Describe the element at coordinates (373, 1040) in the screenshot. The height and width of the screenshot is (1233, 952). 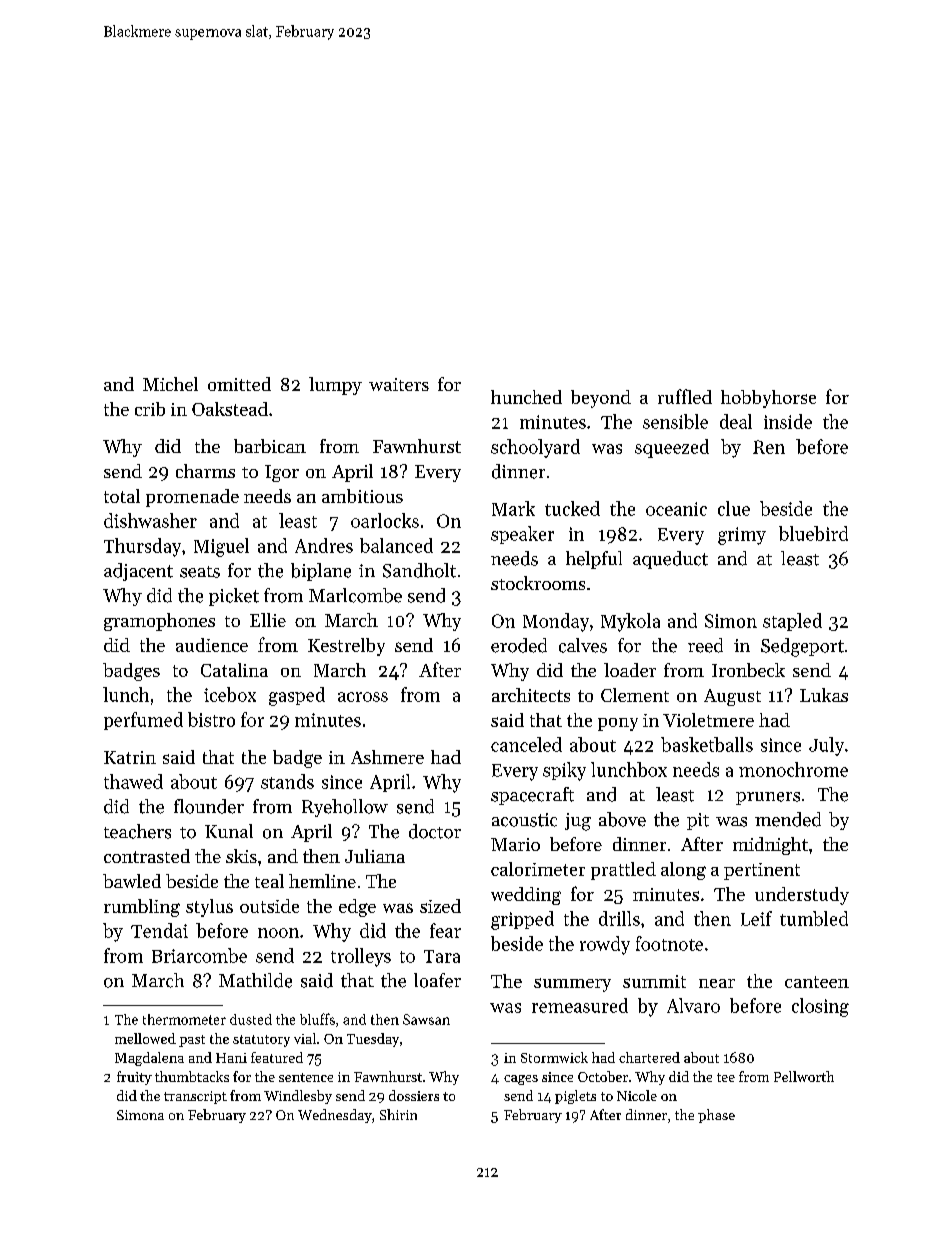
I see `Tuesday` at that location.
